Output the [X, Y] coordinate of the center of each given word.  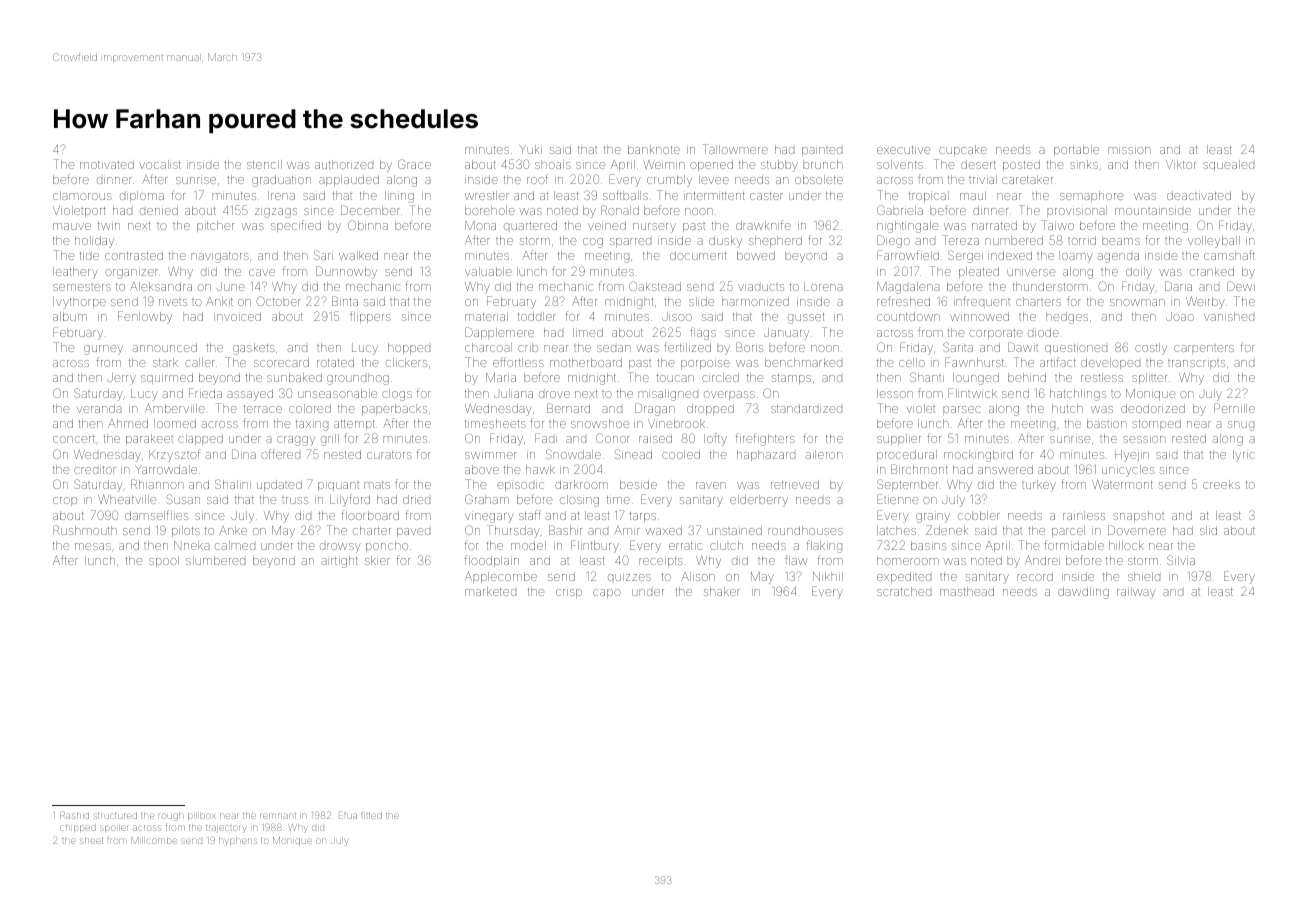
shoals [553, 164]
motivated [107, 164]
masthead [967, 591]
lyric [1243, 456]
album [70, 316]
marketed [490, 591]
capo [607, 593]
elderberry [759, 501]
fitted [371, 815]
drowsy [340, 548]
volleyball [1214, 242]
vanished [1229, 316]
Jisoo [677, 316]
